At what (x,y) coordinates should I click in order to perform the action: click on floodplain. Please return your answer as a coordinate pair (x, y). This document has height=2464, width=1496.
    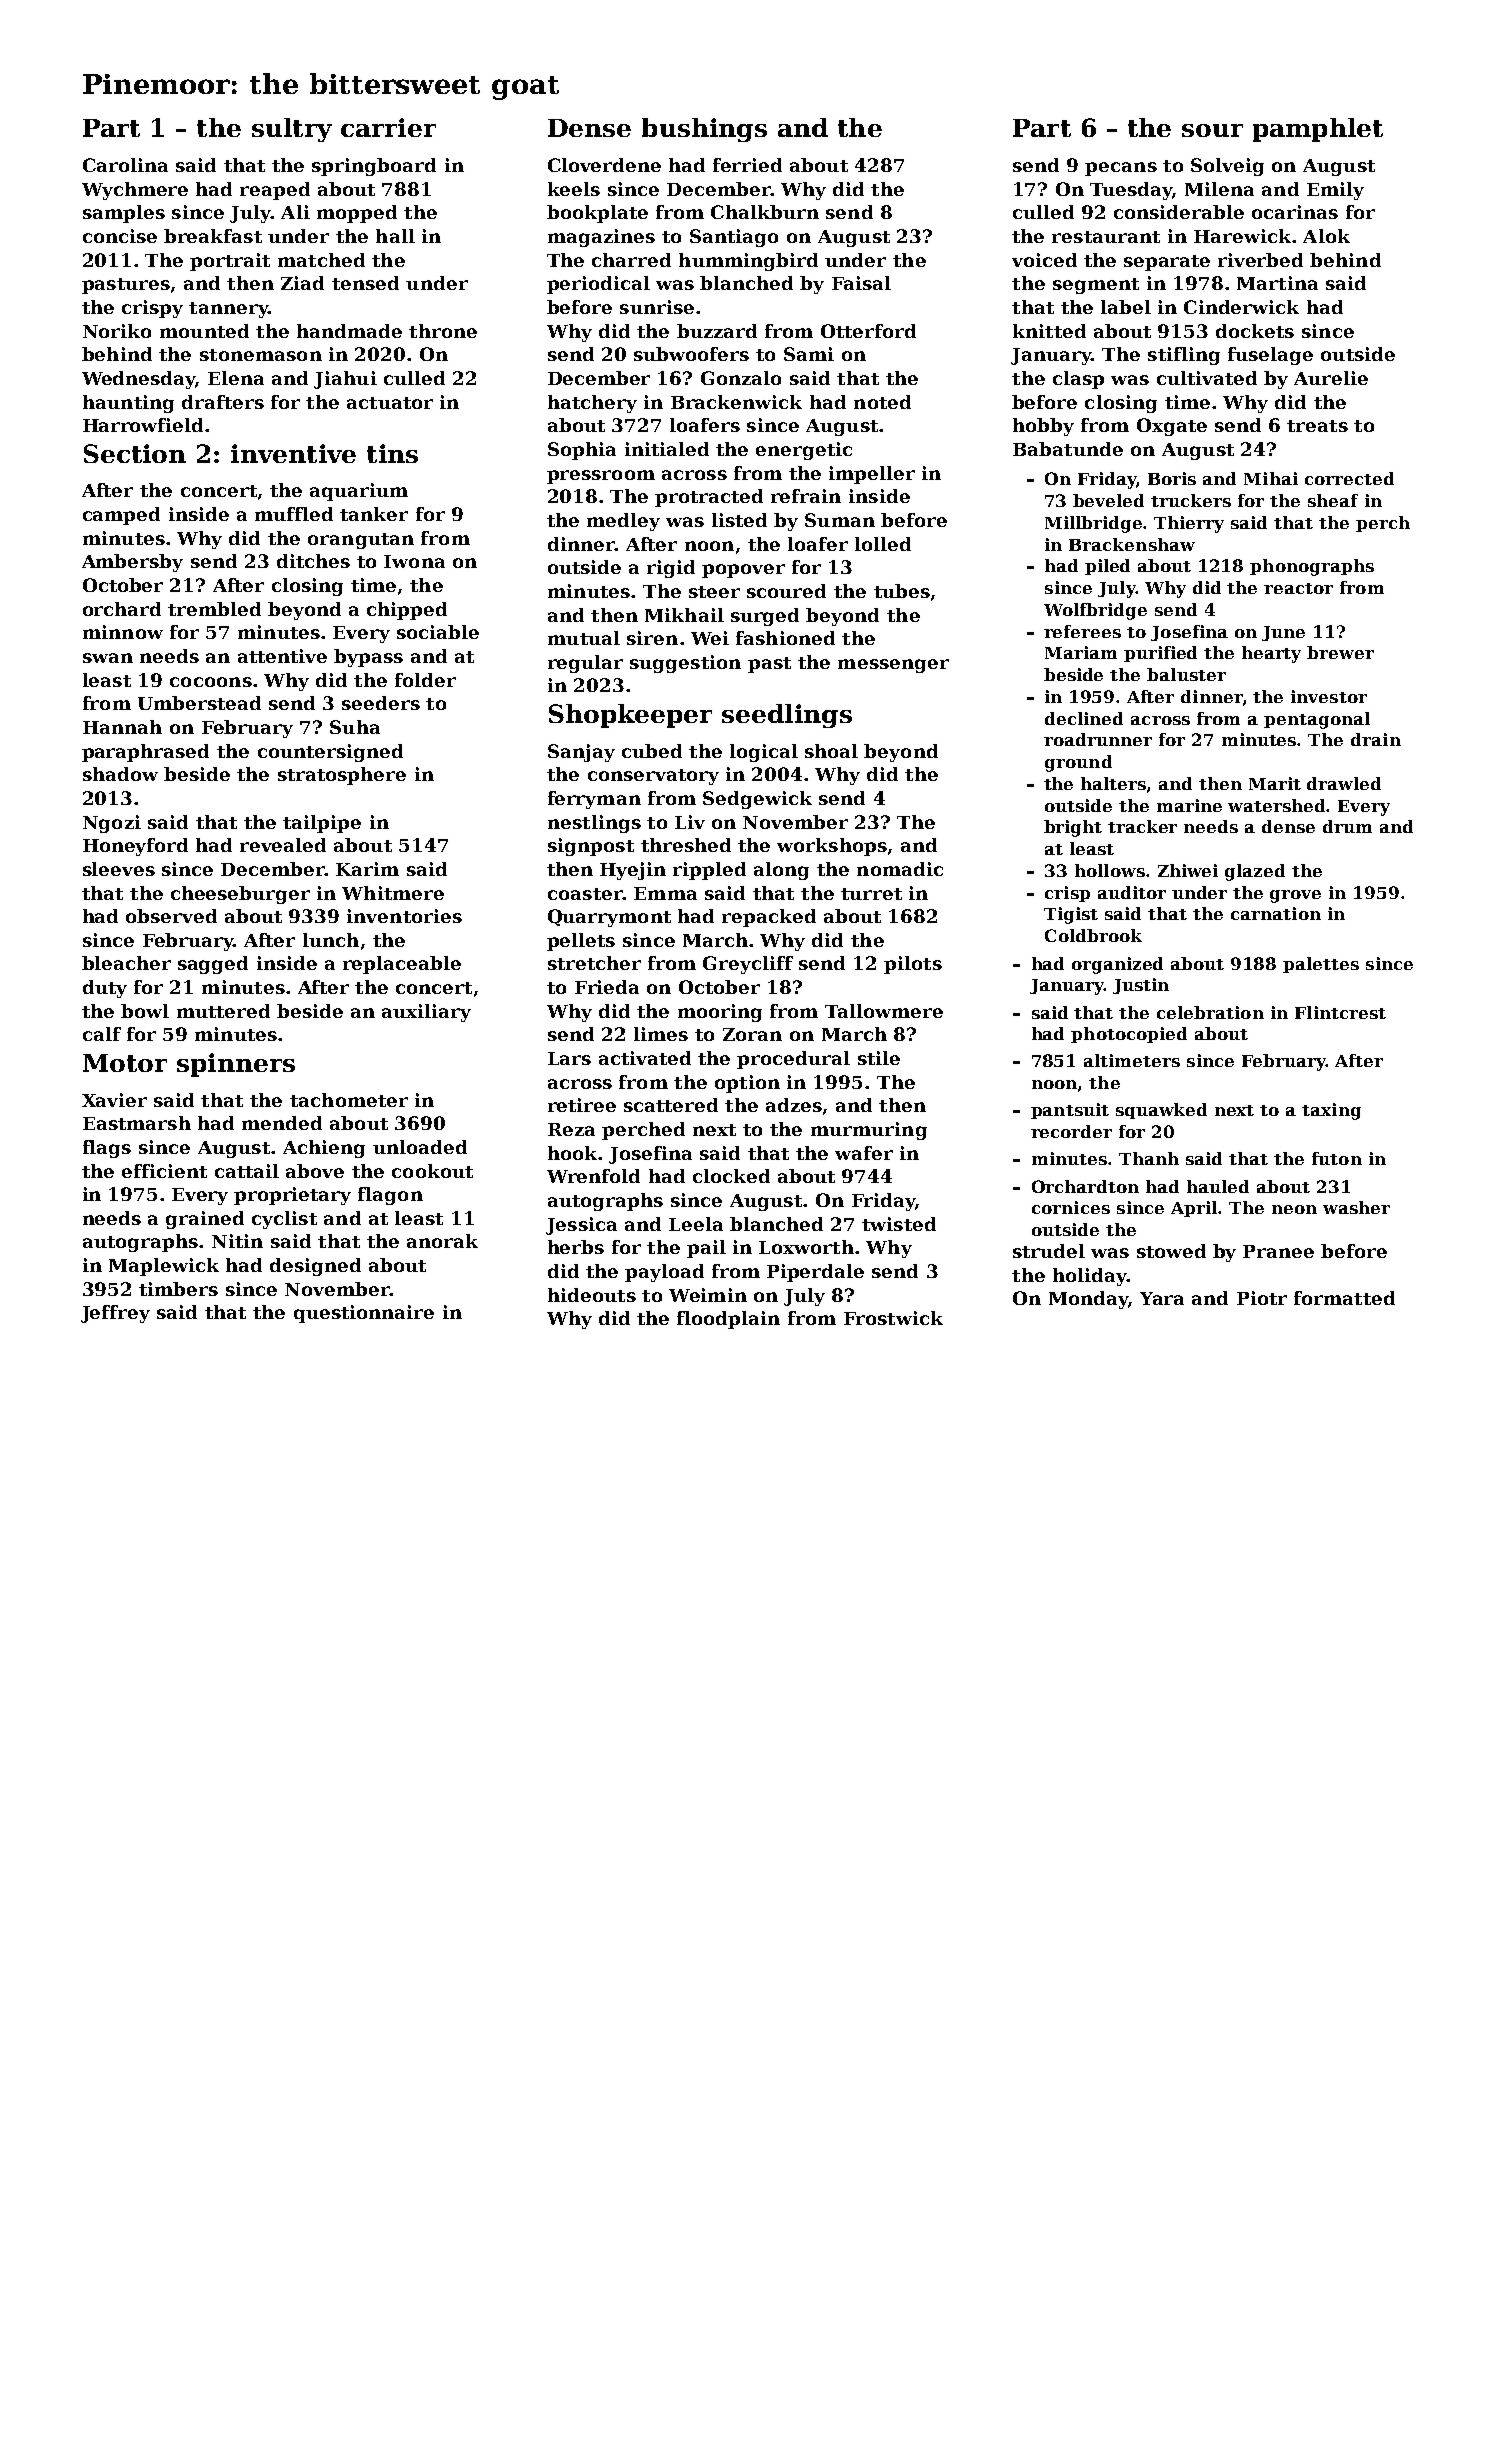
    Looking at the image, I should click on (728, 1320).
